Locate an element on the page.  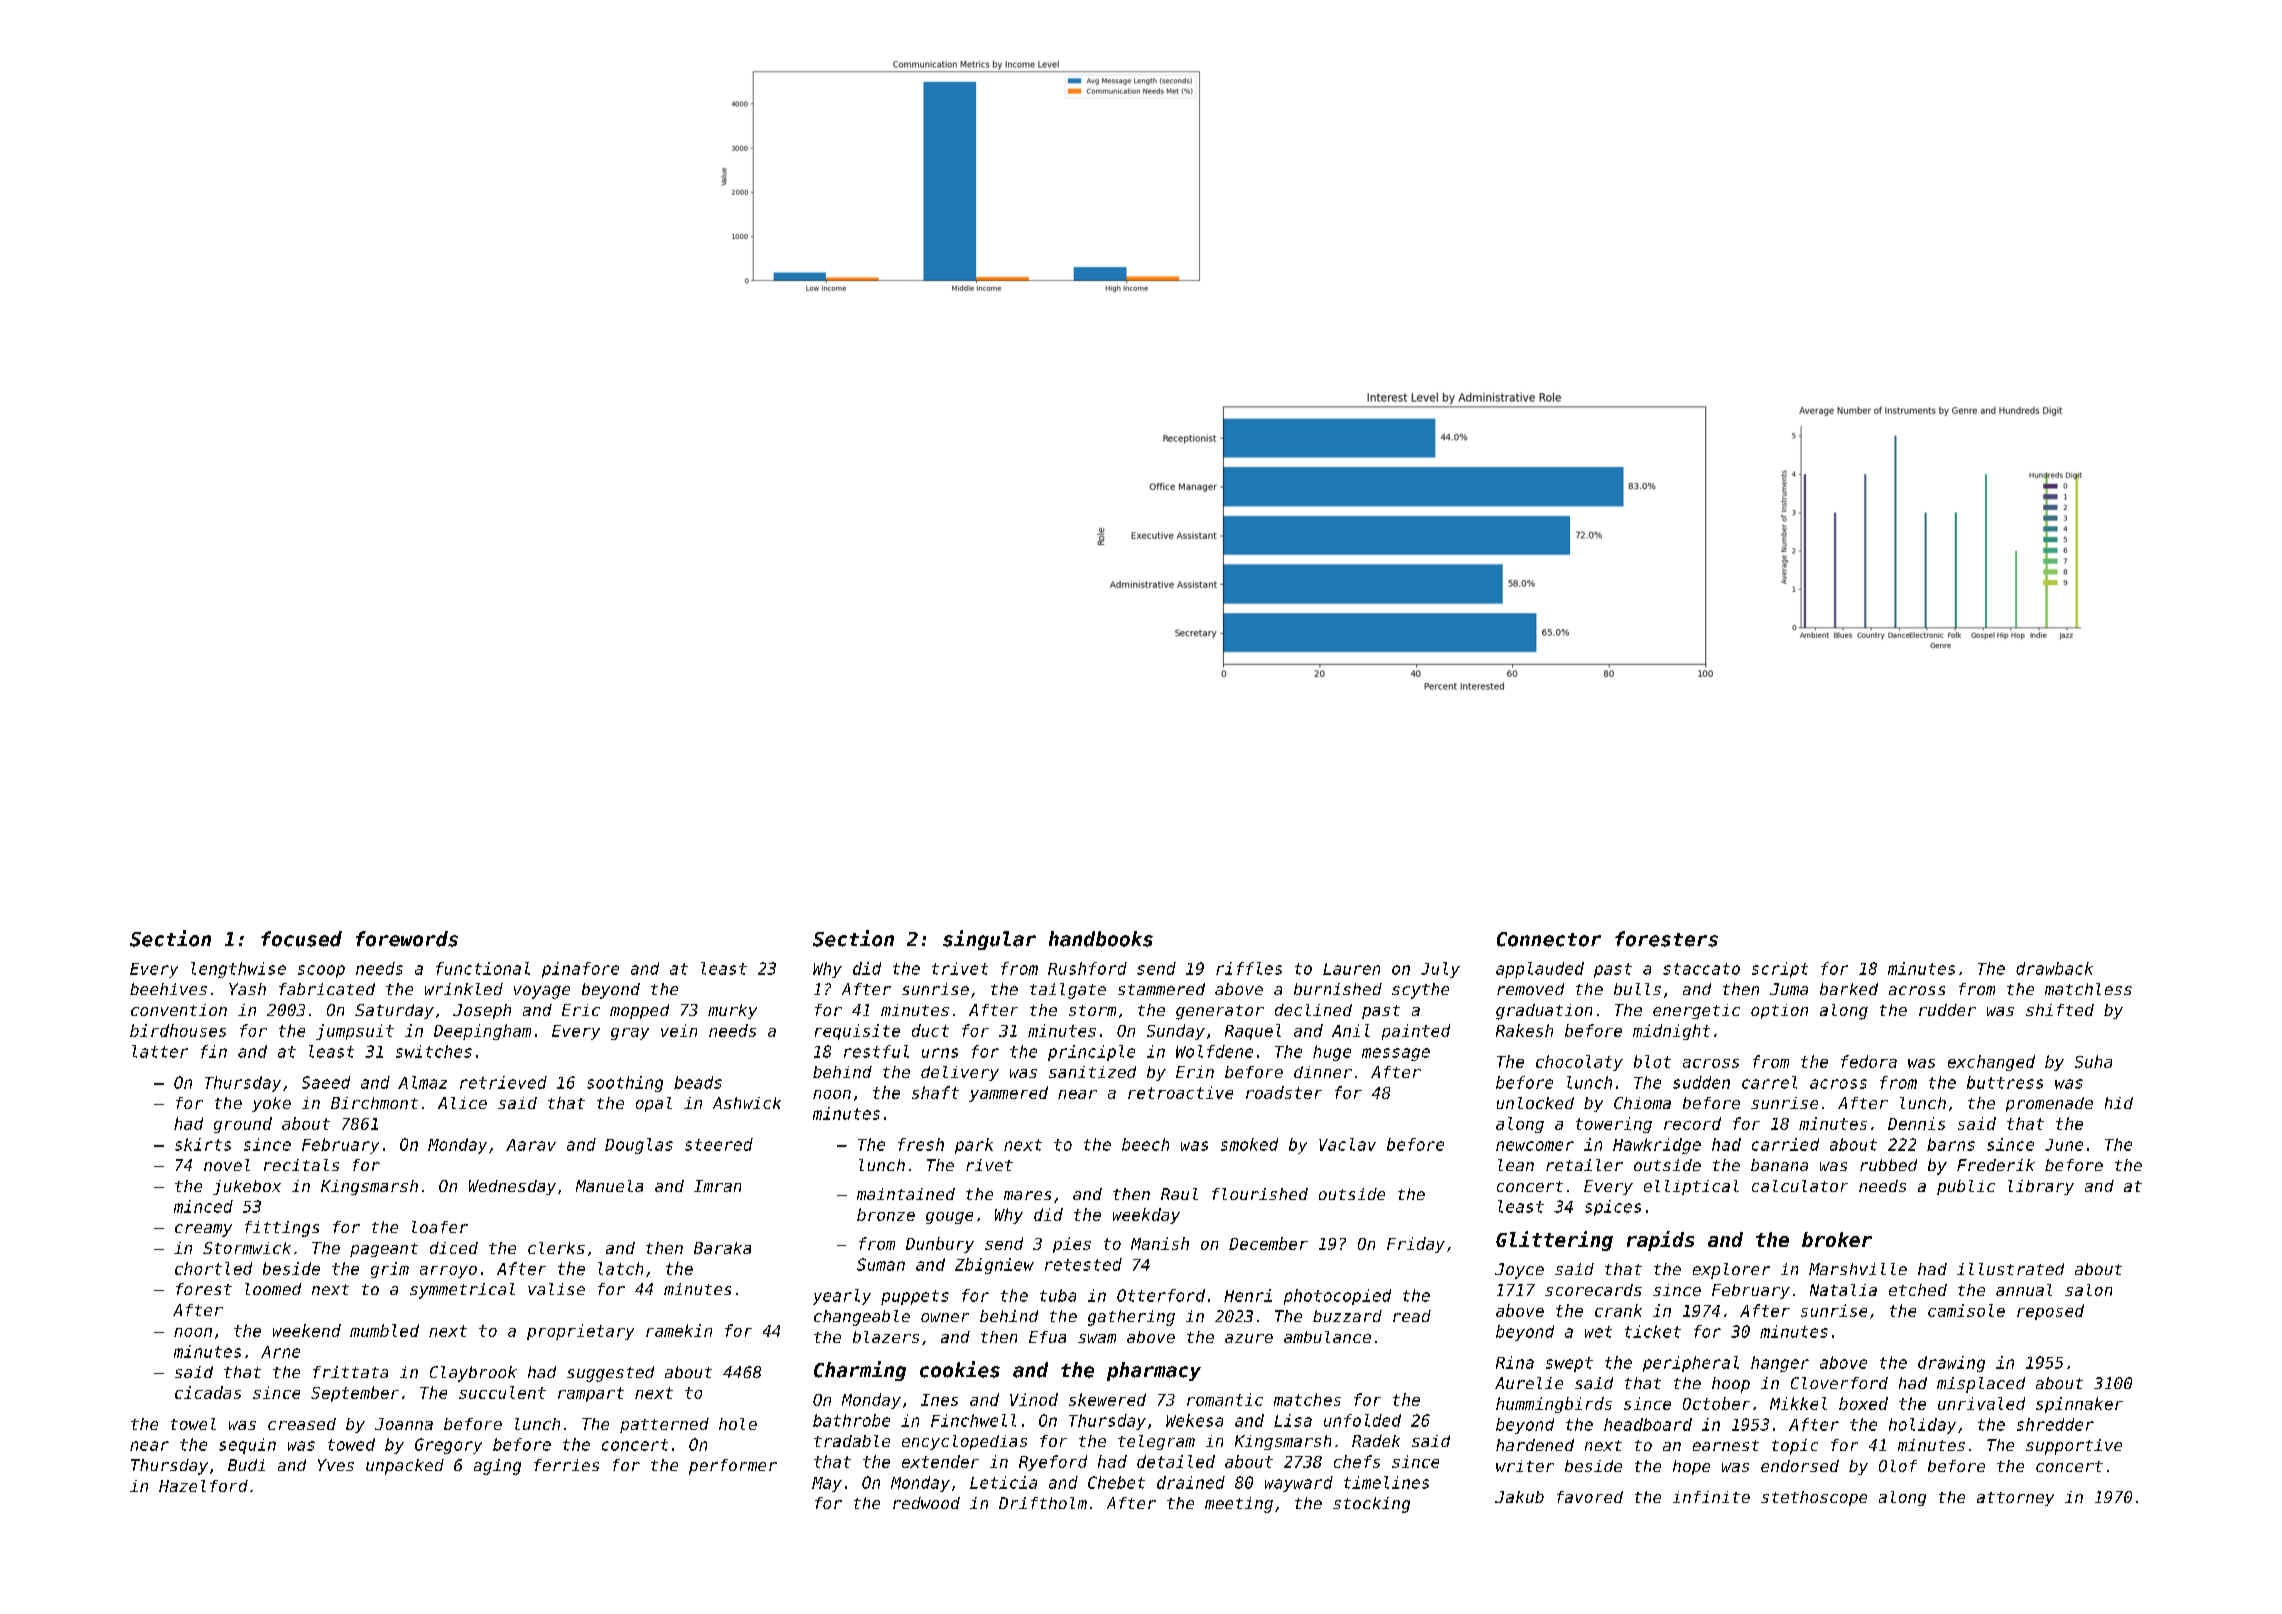
beehives is located at coordinates (168, 989).
